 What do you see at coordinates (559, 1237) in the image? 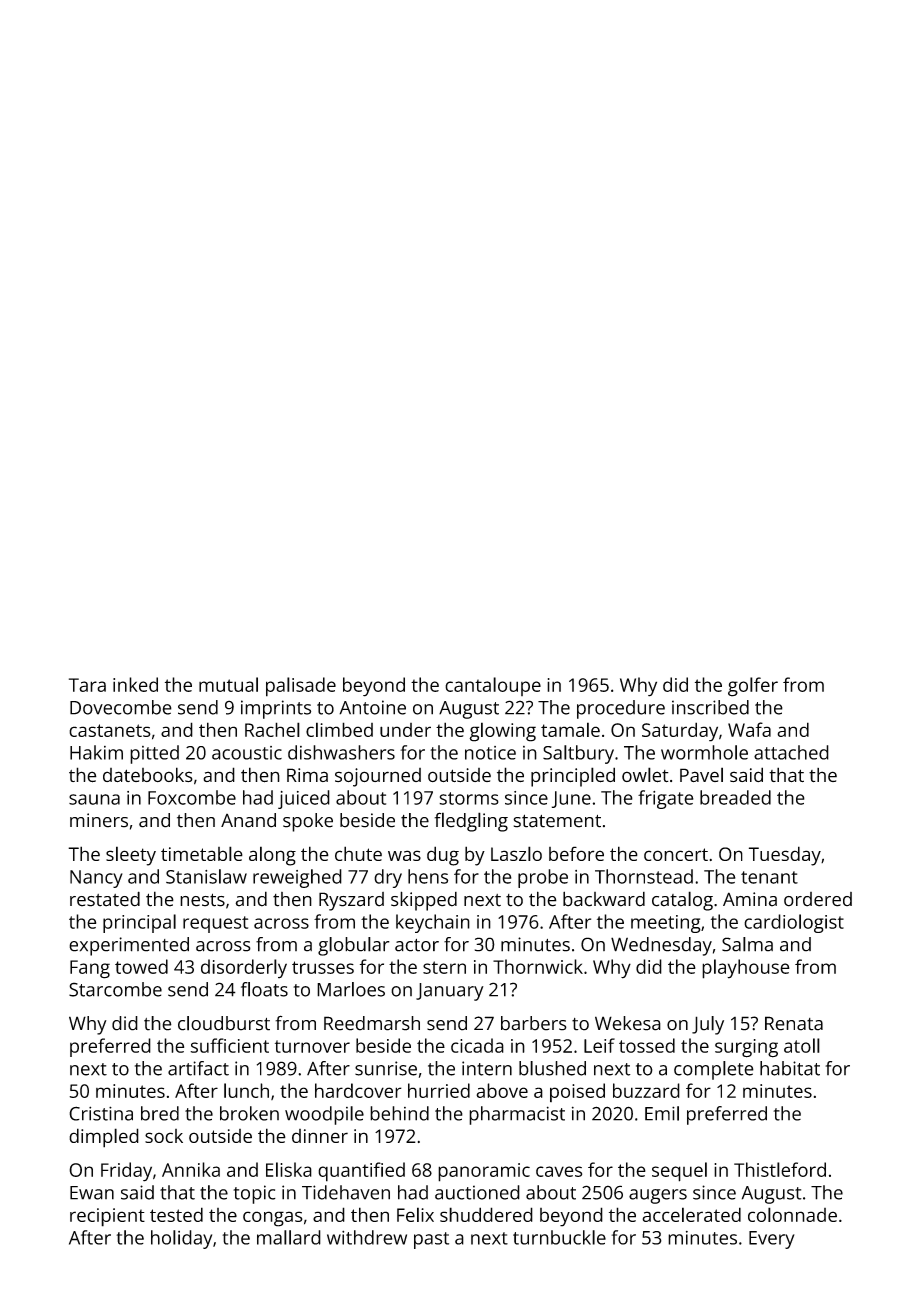
I see `turnbuckle` at bounding box center [559, 1237].
